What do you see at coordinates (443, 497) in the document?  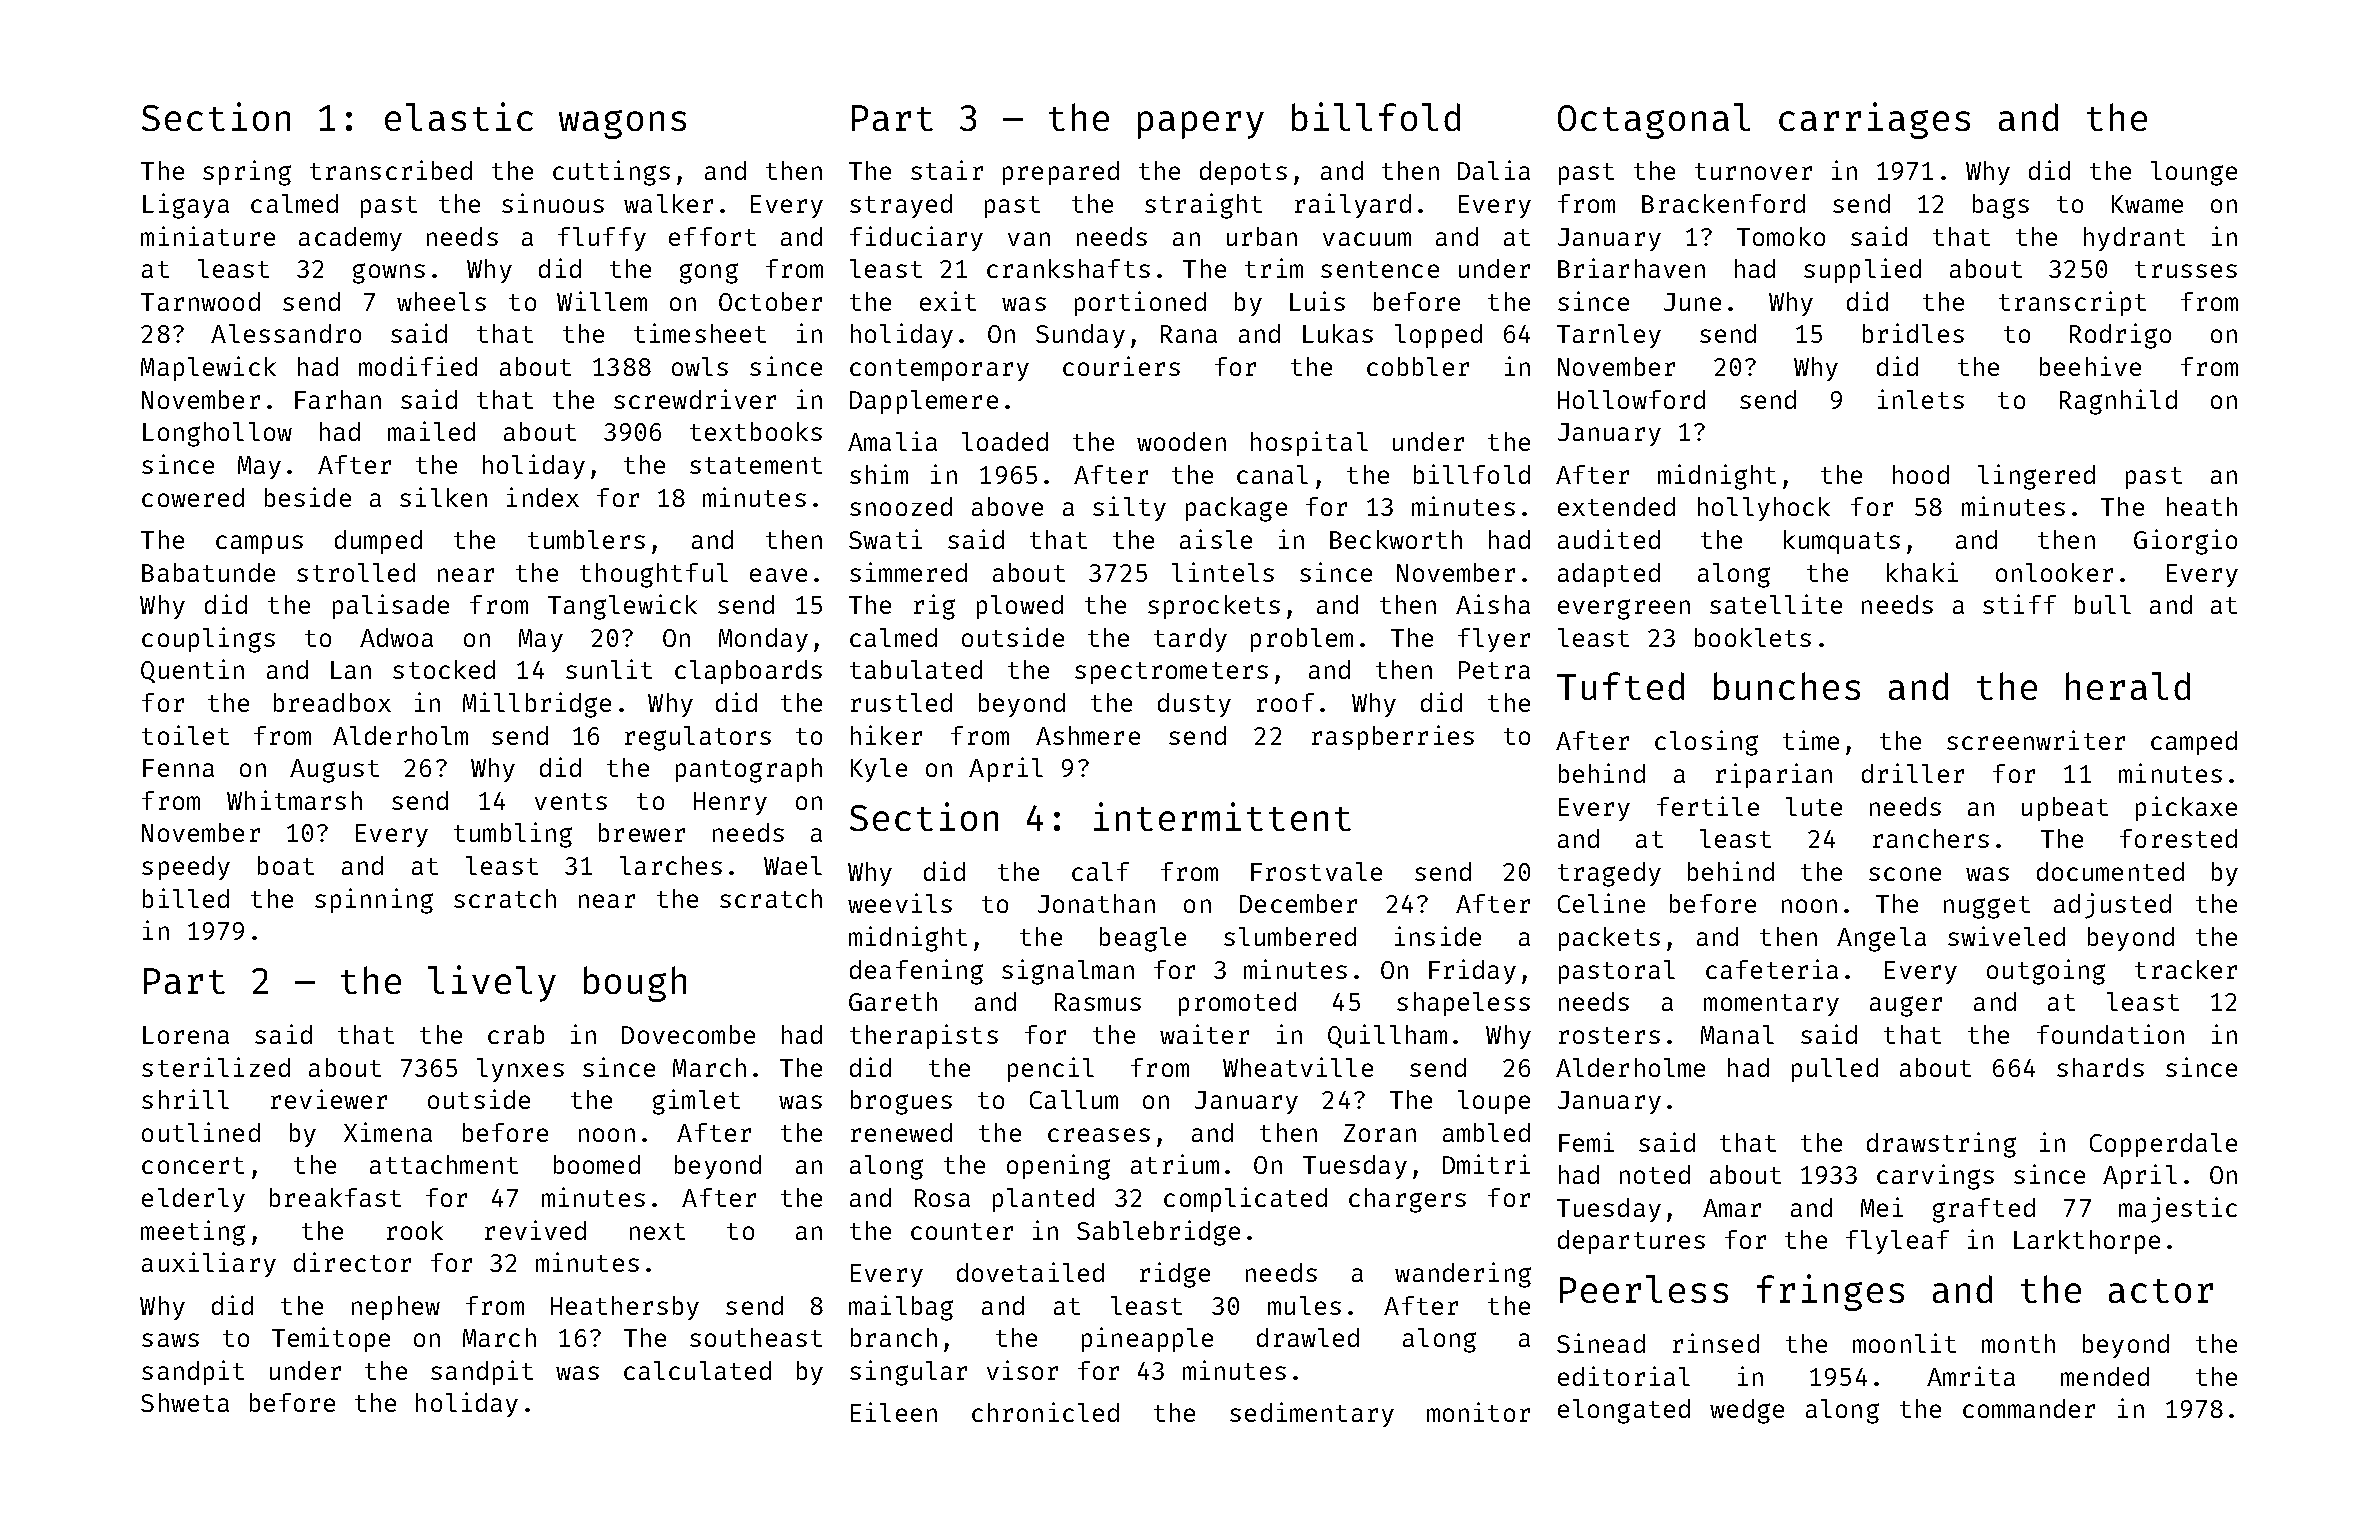 I see `silken` at bounding box center [443, 497].
